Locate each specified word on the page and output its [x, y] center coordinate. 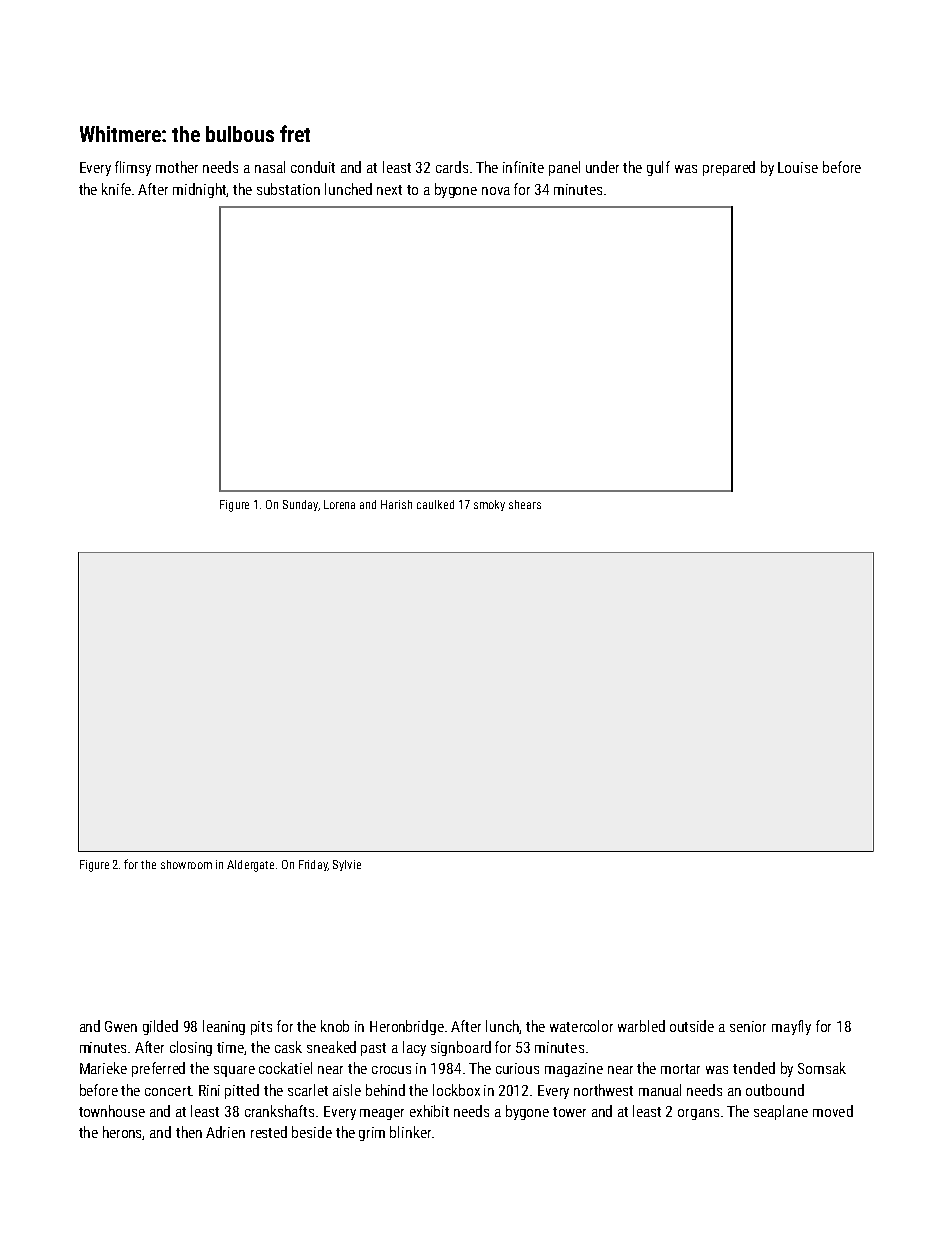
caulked [435, 504]
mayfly [791, 1027]
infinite [523, 167]
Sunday [300, 505]
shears [525, 504]
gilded [160, 1027]
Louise [798, 167]
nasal [270, 167]
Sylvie [347, 865]
